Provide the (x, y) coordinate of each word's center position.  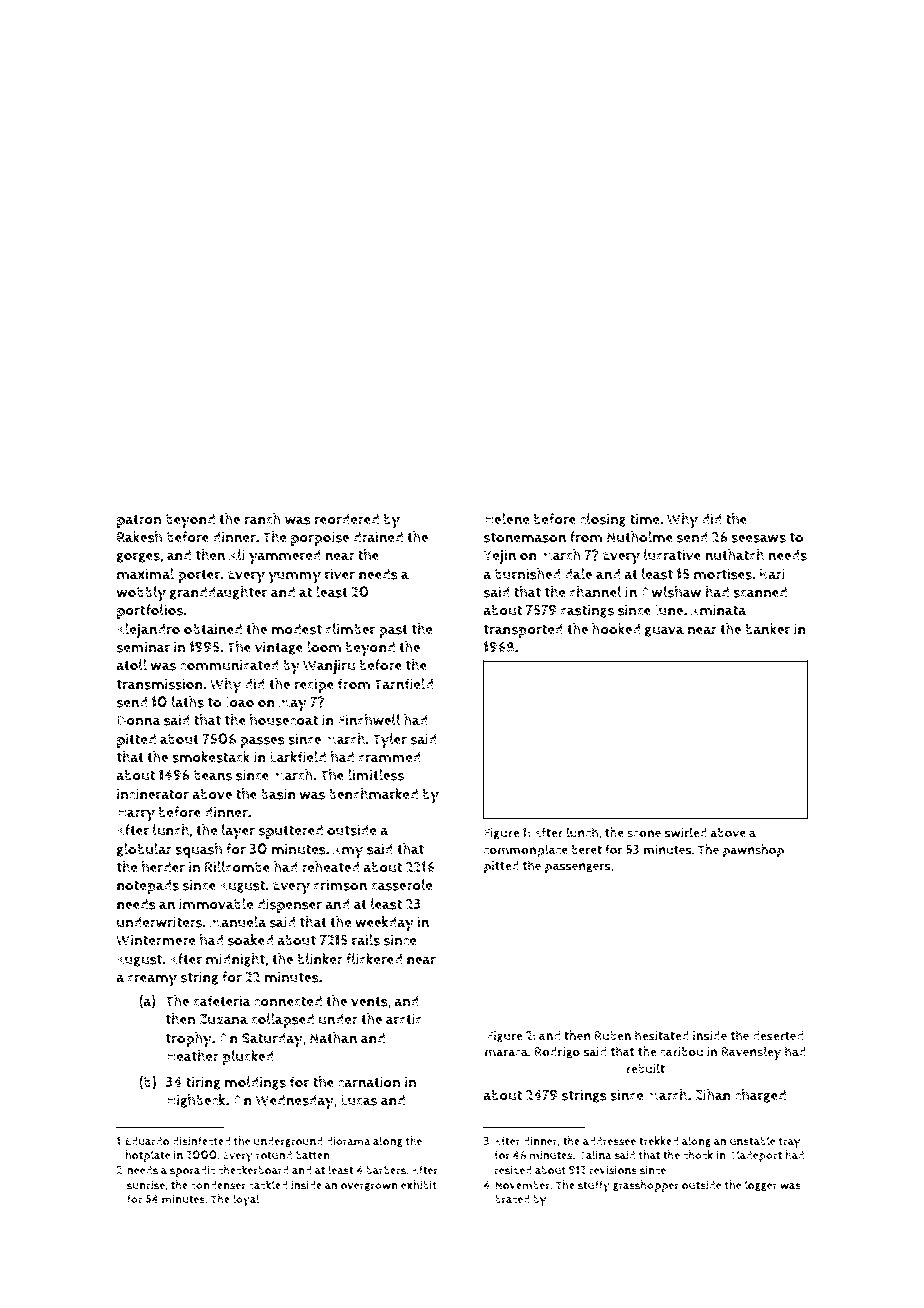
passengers (578, 868)
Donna (139, 720)
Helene (507, 519)
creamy (152, 980)
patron (139, 521)
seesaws (758, 538)
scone (644, 834)
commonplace (526, 851)
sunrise (146, 1185)
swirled (685, 832)
